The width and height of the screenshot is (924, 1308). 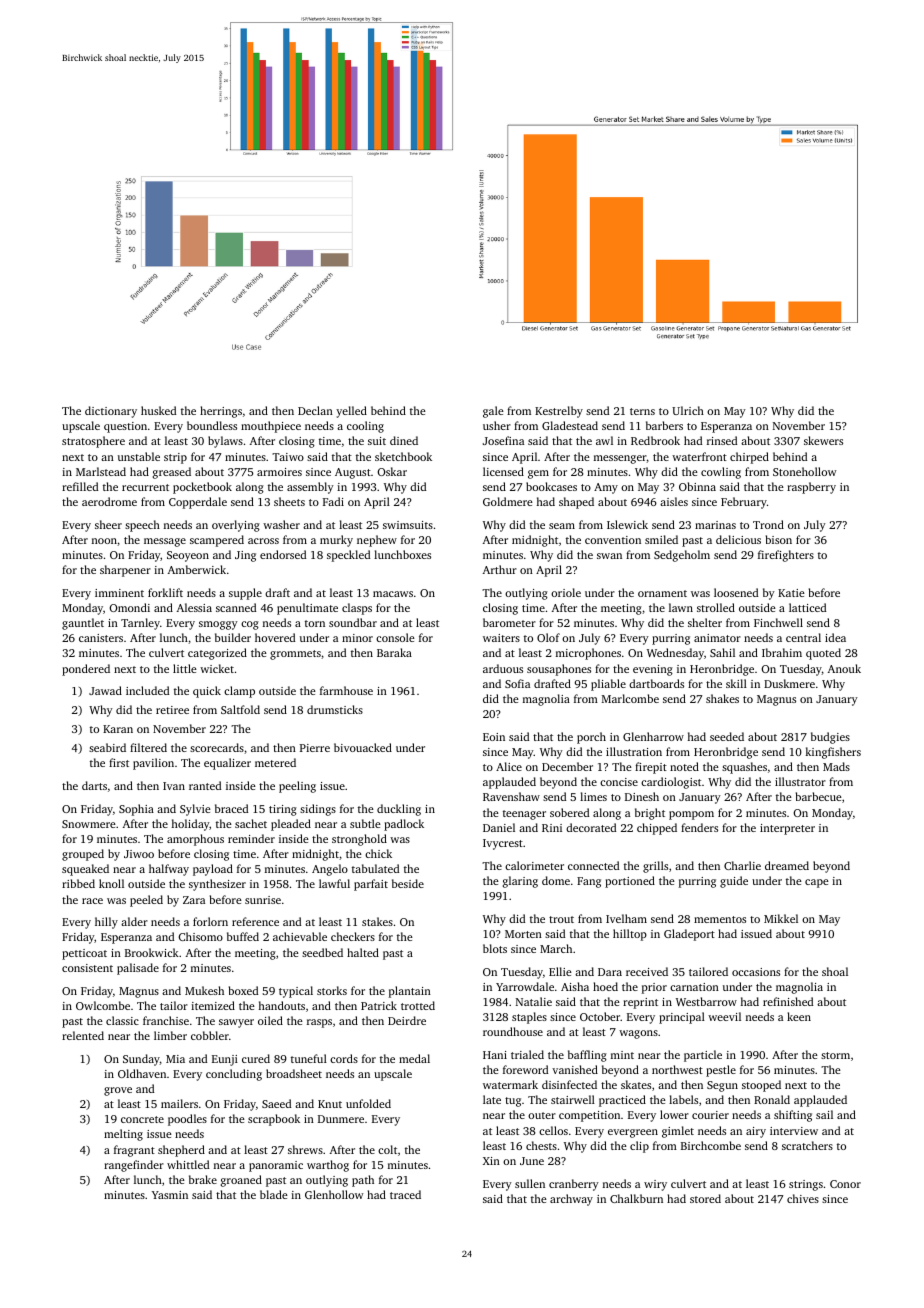 I want to click on carnation, so click(x=694, y=987).
